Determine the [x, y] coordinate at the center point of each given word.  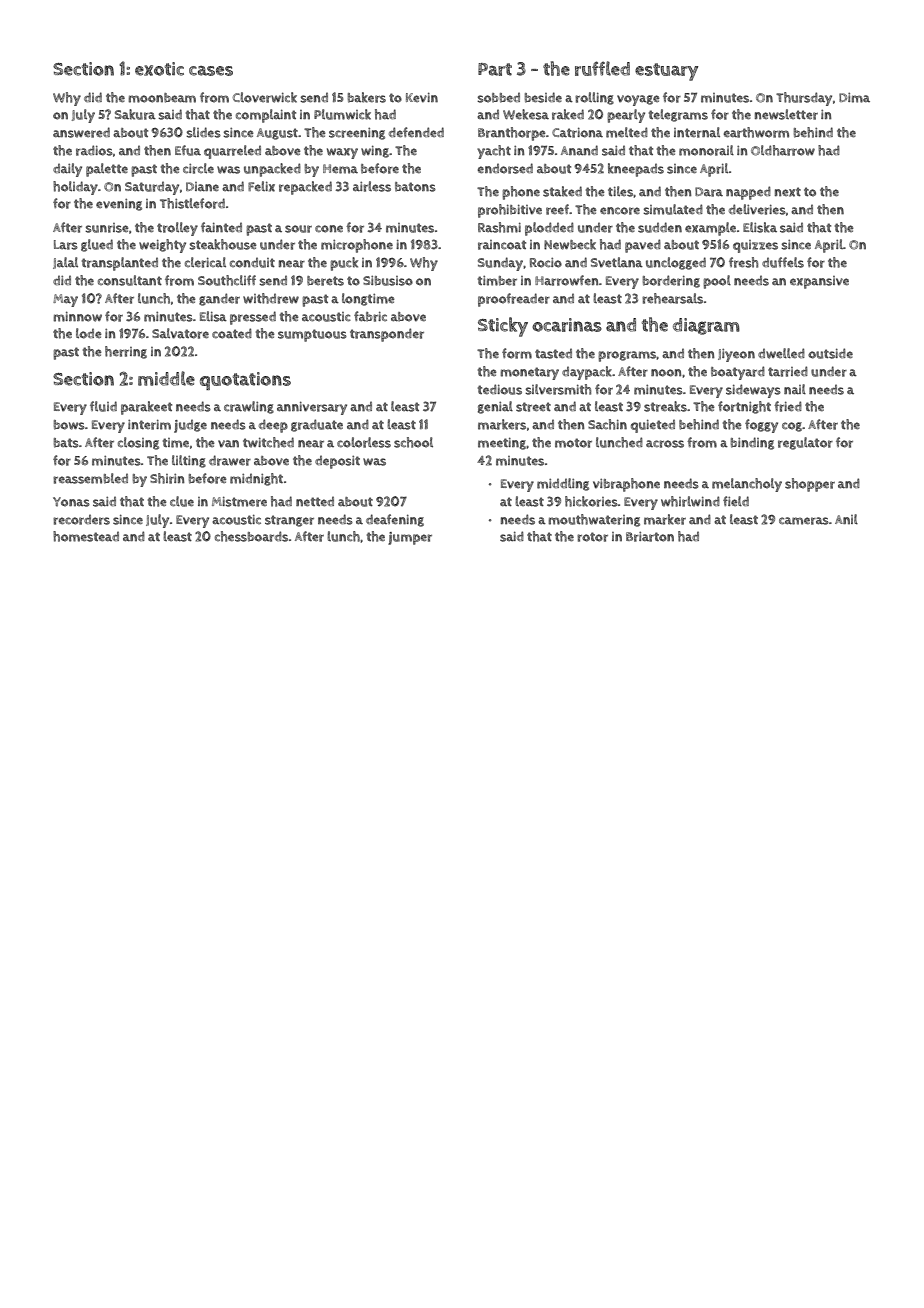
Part [495, 69]
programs [627, 356]
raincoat [502, 245]
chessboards [251, 536]
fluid [103, 406]
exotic [159, 69]
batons [415, 187]
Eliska [760, 227]
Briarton [650, 537]
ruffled [602, 68]
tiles [620, 191]
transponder [387, 335]
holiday [75, 188]
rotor [592, 537]
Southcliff [227, 280]
